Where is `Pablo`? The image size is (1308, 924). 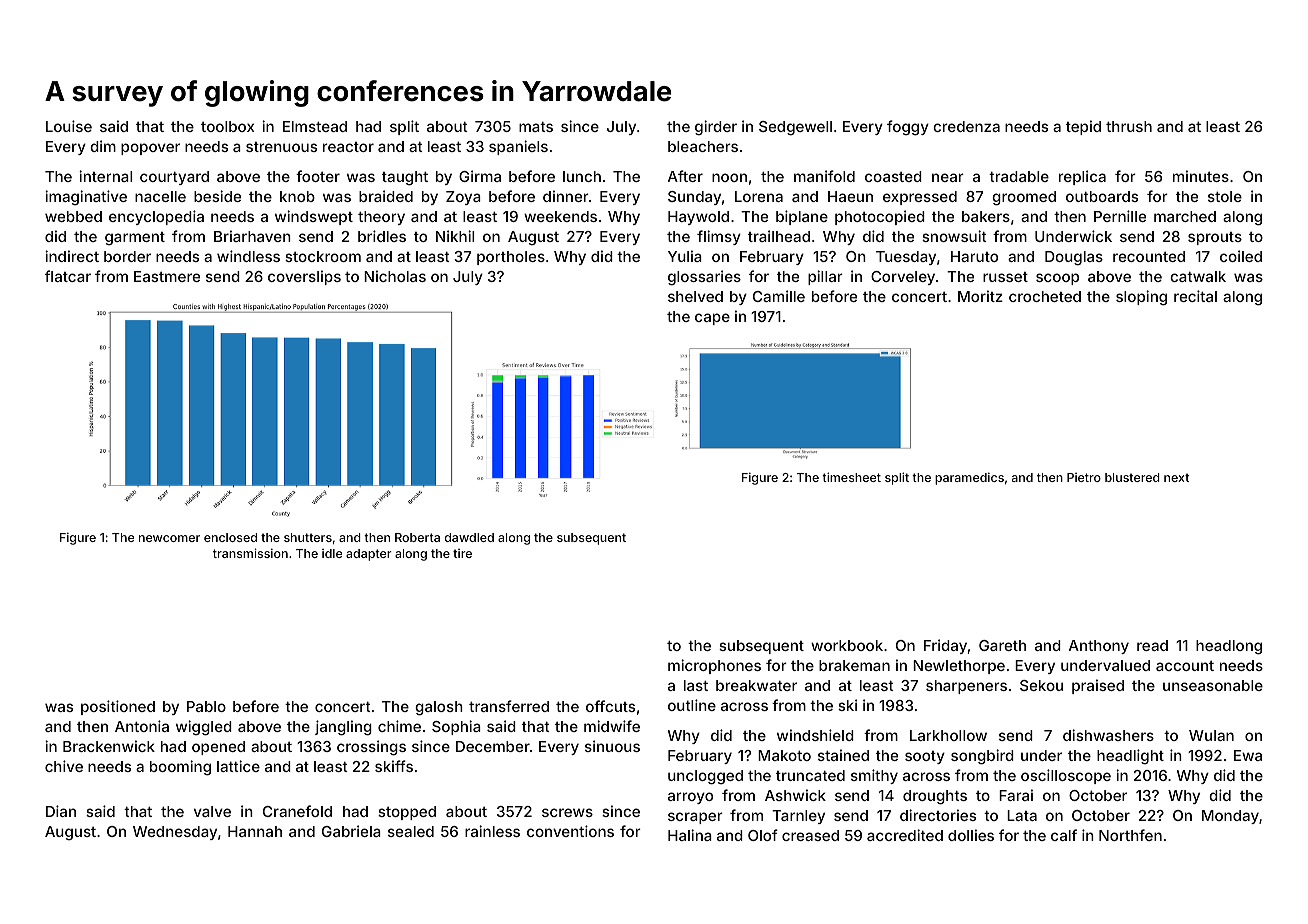 Pablo is located at coordinates (206, 706).
